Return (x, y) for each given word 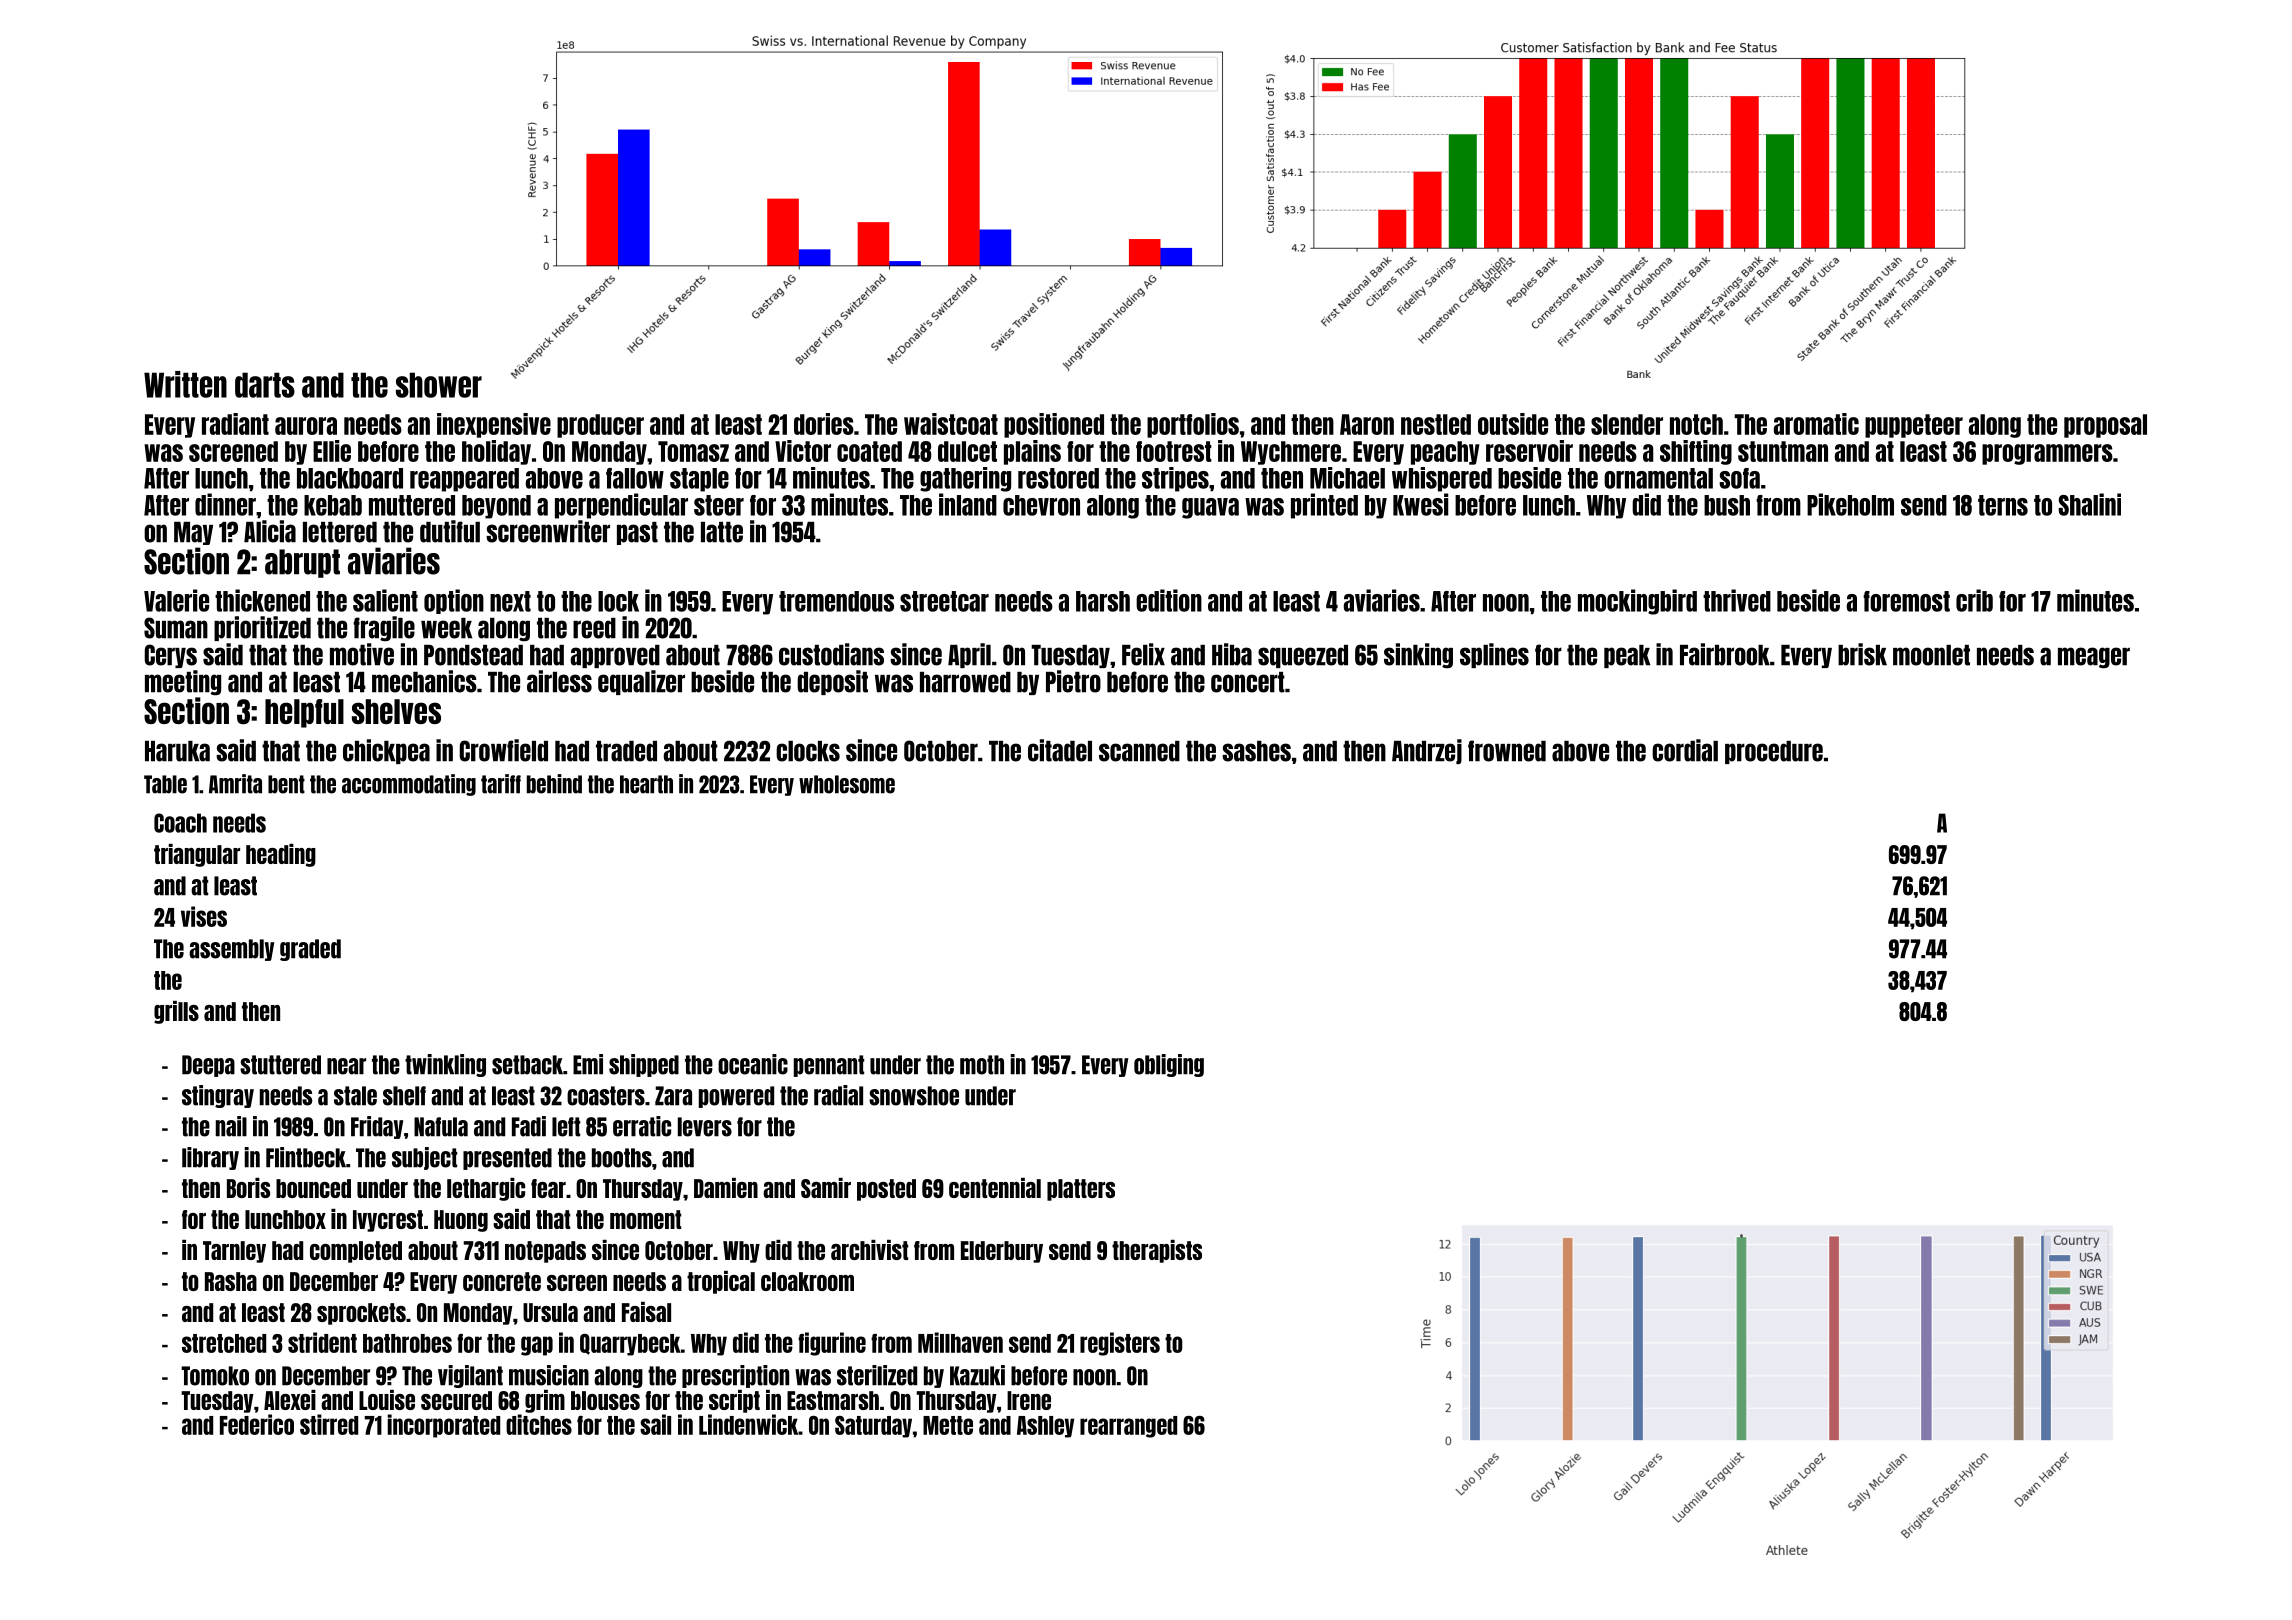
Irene (1029, 1400)
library (210, 1158)
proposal (2105, 426)
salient (385, 600)
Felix (1143, 654)
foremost (1906, 601)
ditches (539, 1424)
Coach (180, 823)
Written (185, 384)
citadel (1060, 750)
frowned (1507, 751)
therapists (1157, 1251)
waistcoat (951, 424)
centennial (995, 1188)
